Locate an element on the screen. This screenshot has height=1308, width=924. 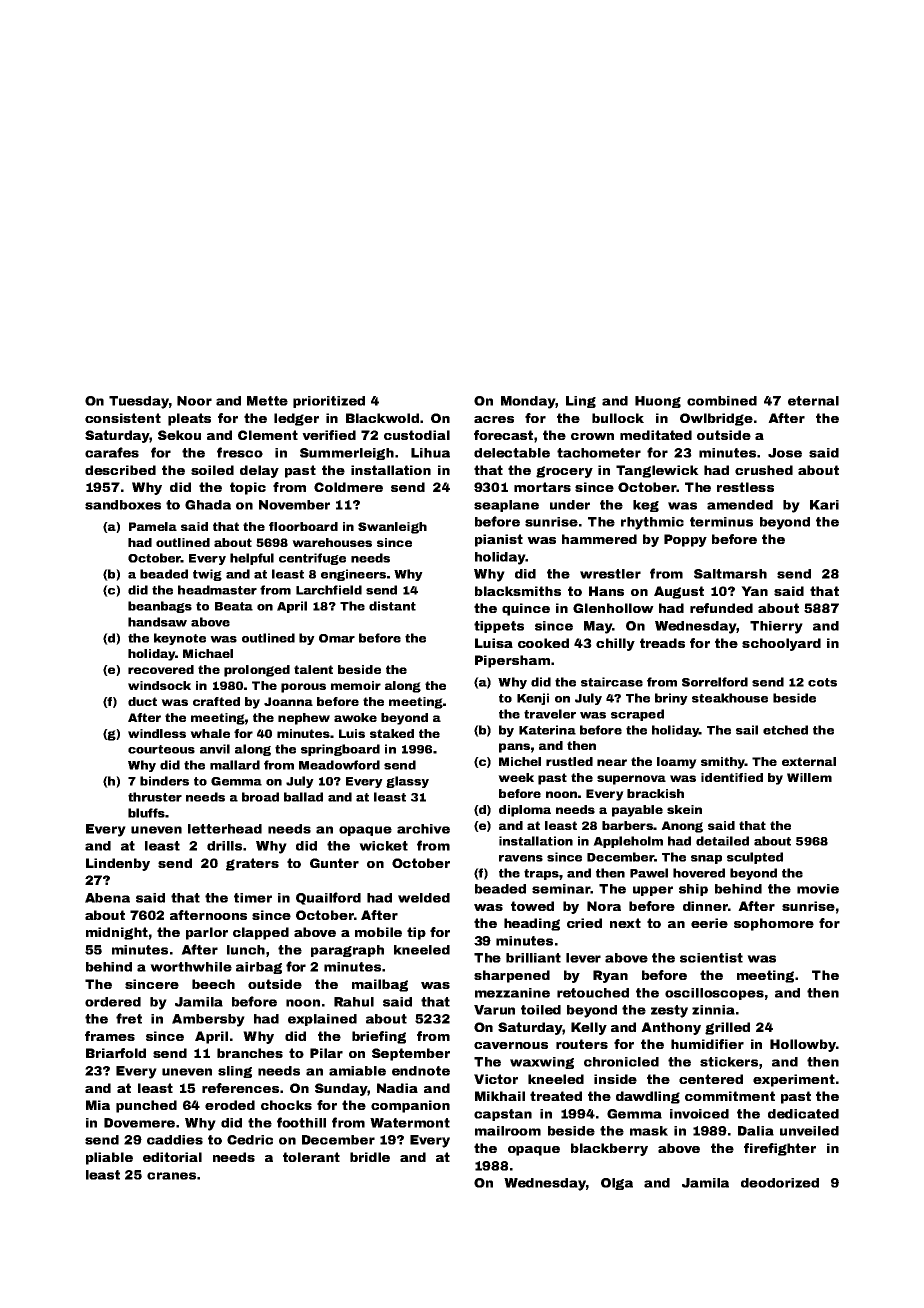
duct is located at coordinates (142, 701).
